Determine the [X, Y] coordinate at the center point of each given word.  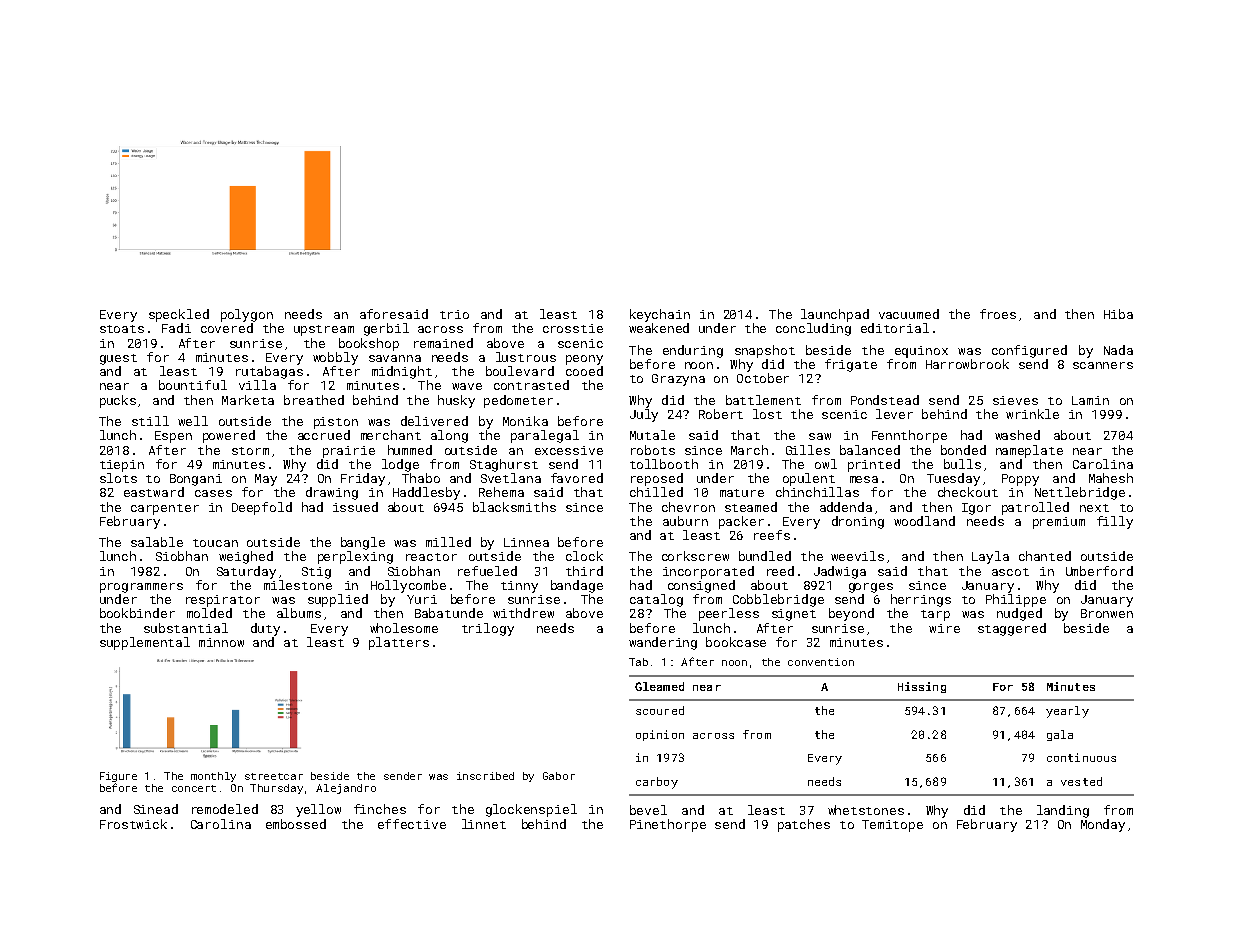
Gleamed [659, 686]
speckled [179, 315]
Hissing [922, 687]
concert [194, 788]
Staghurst [504, 465]
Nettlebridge [1080, 493]
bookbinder [137, 613]
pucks [118, 401]
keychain [660, 315]
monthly [213, 777]
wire [944, 628]
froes [998, 314]
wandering [663, 643]
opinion [660, 735]
